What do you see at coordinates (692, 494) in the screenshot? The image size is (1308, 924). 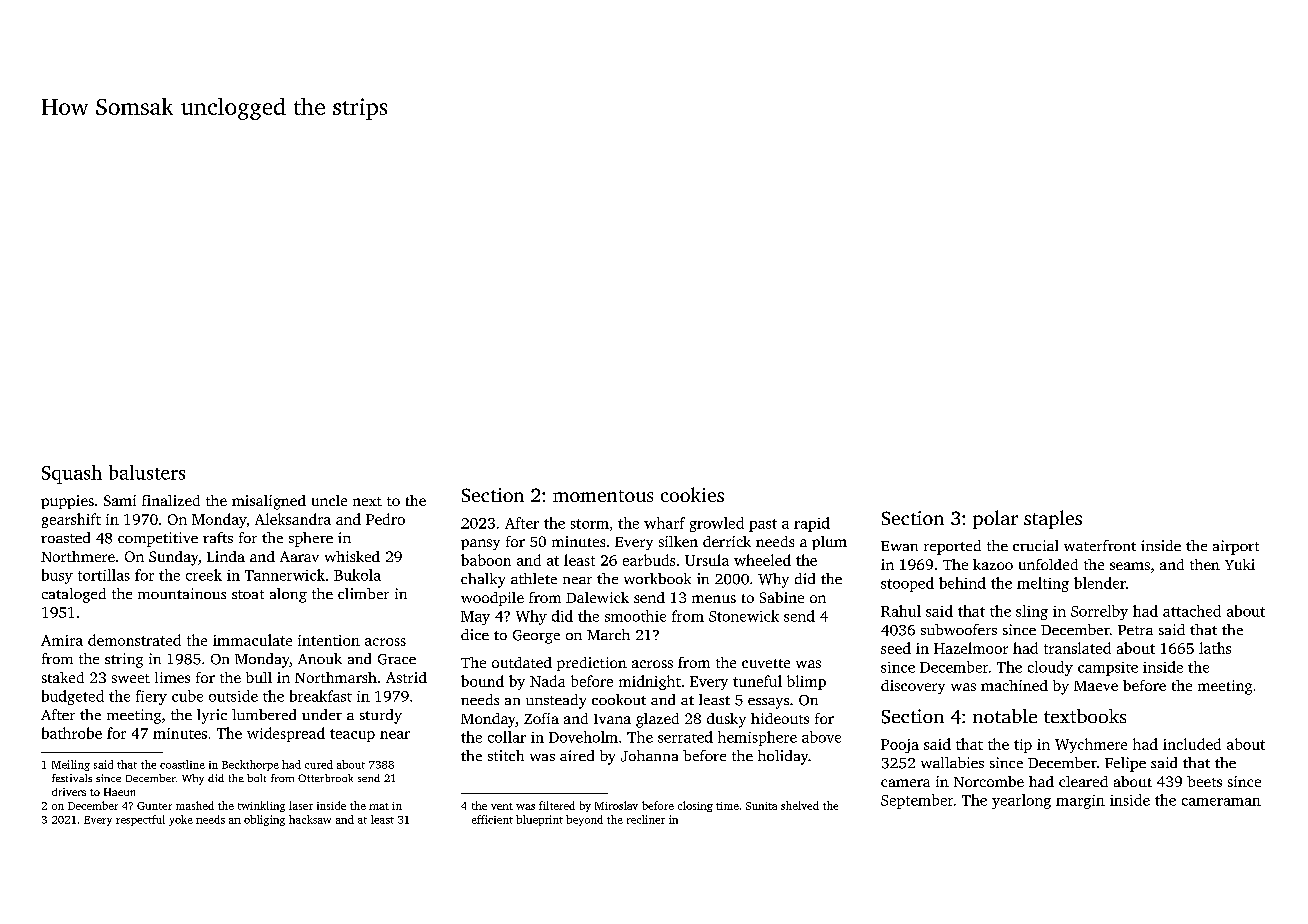 I see `cookies` at bounding box center [692, 494].
